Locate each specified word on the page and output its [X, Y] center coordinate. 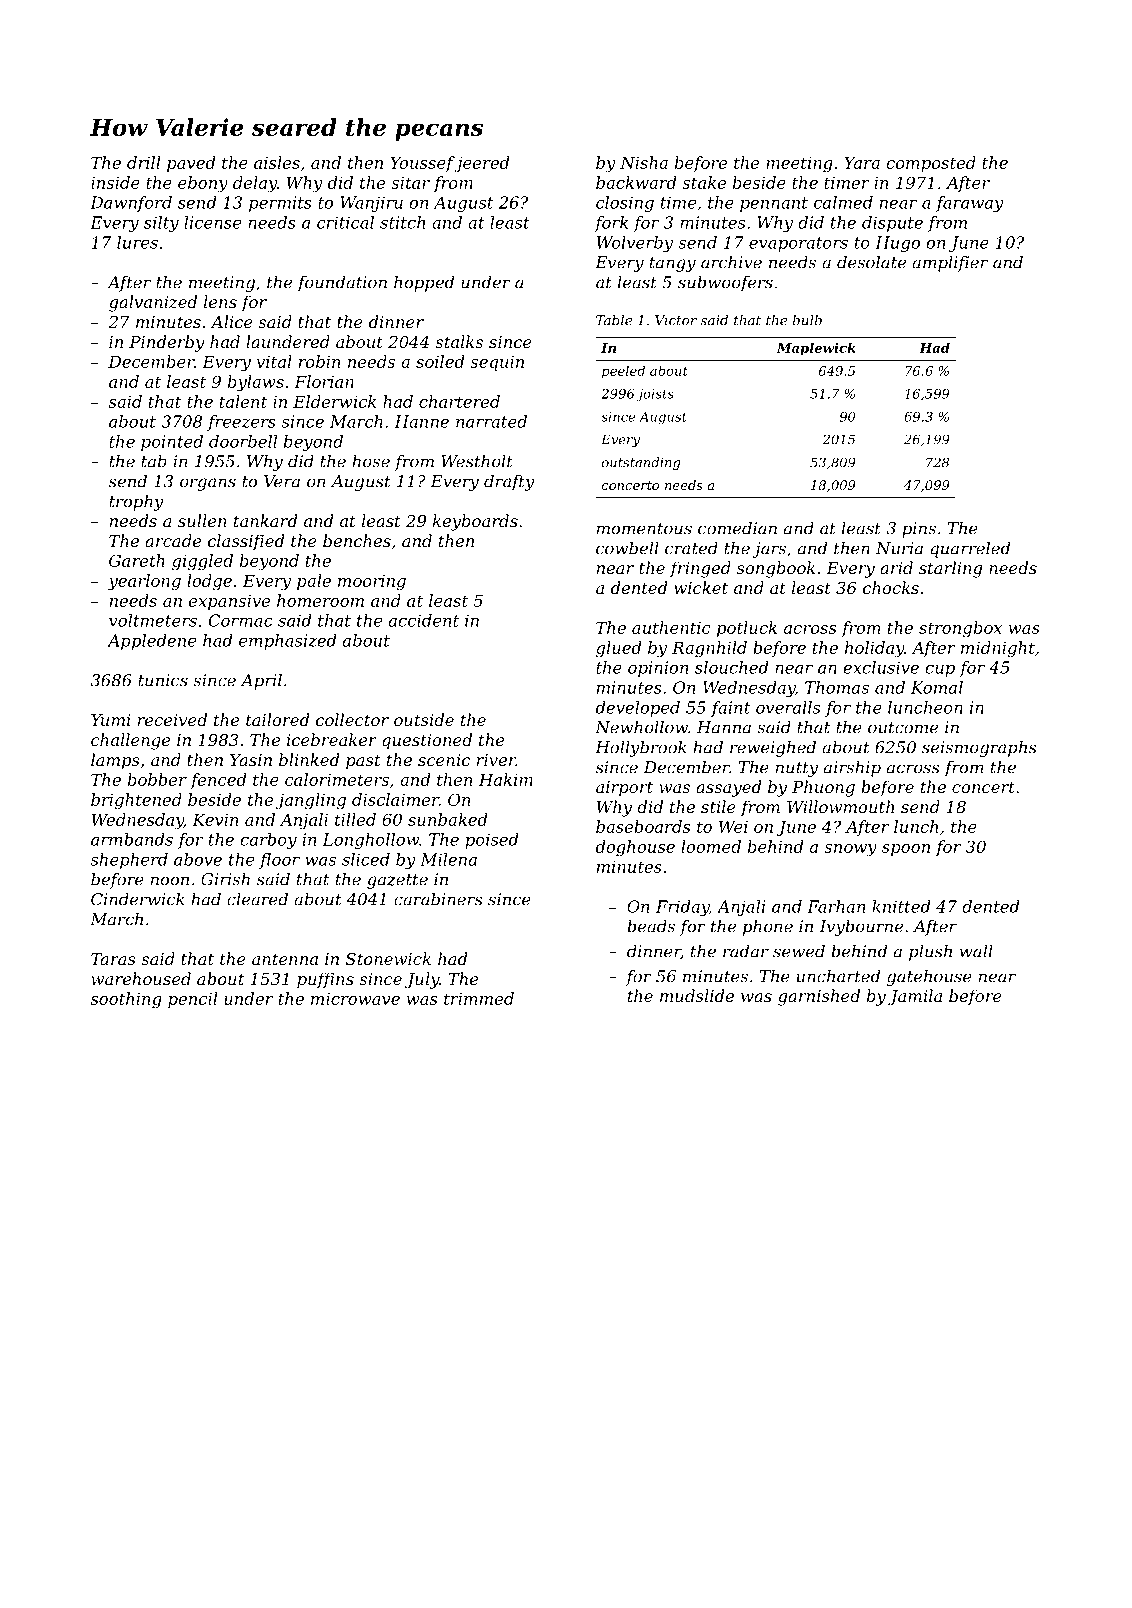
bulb [807, 320]
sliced [366, 859]
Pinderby [167, 343]
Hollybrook [641, 748]
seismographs [979, 748]
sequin [497, 363]
